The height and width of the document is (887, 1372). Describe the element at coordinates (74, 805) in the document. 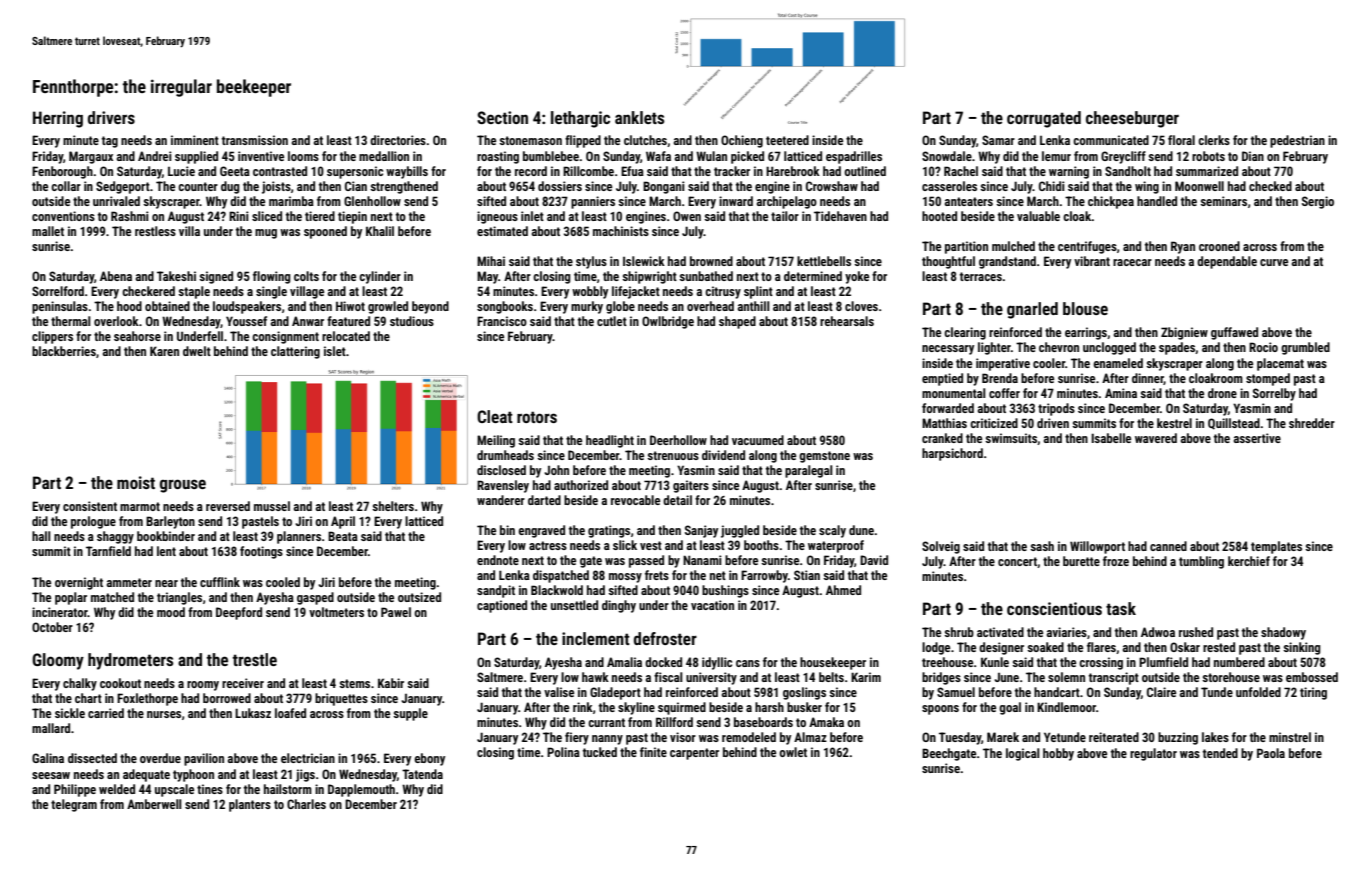

I see `telegram` at that location.
